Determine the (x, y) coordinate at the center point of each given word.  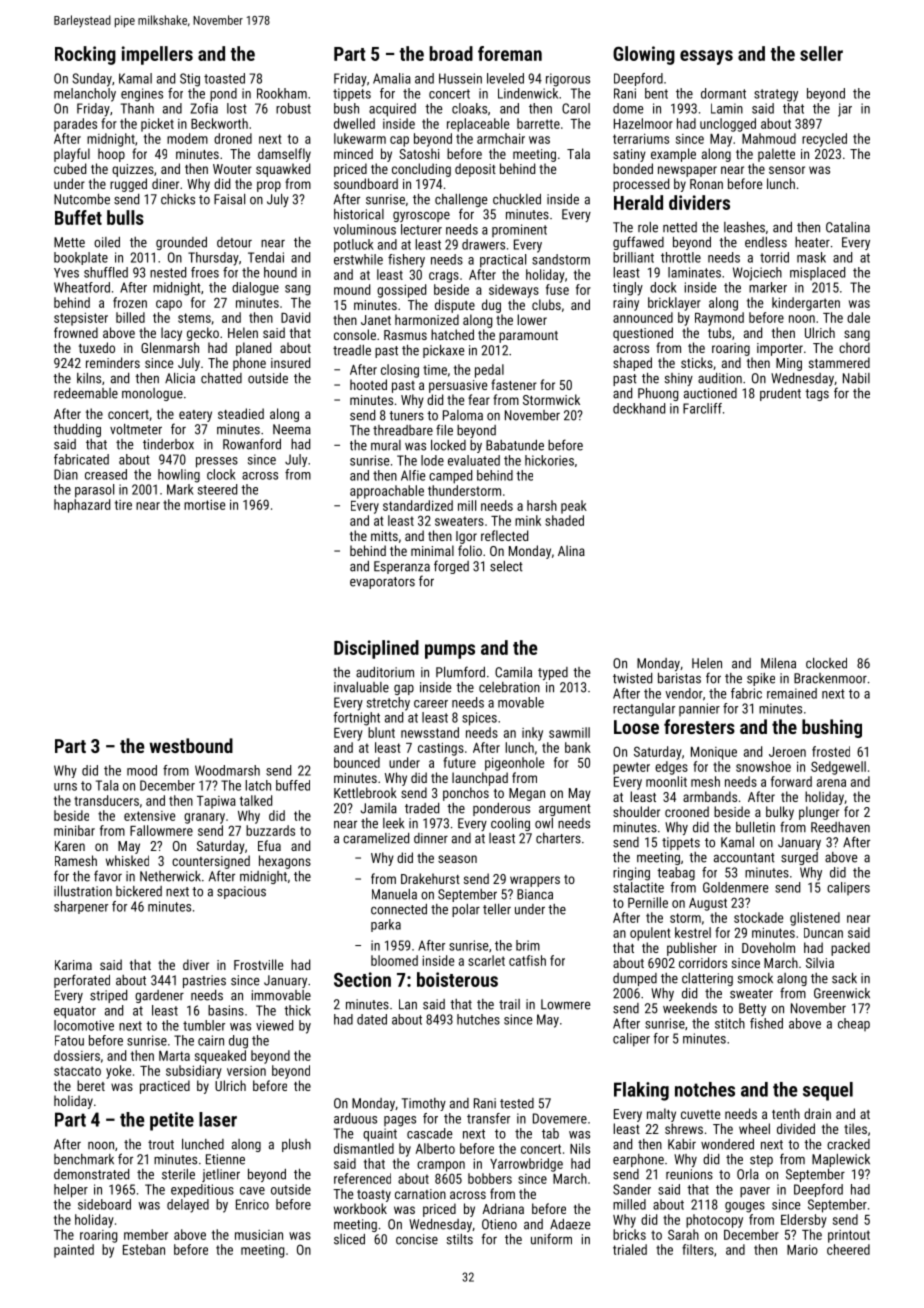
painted (74, 1251)
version (246, 1071)
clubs (546, 304)
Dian (66, 474)
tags (817, 395)
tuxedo (97, 347)
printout (849, 1236)
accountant (744, 858)
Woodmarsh (227, 770)
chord (854, 347)
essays (706, 57)
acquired (392, 110)
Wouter (232, 169)
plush (296, 1145)
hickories (549, 460)
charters (558, 838)
